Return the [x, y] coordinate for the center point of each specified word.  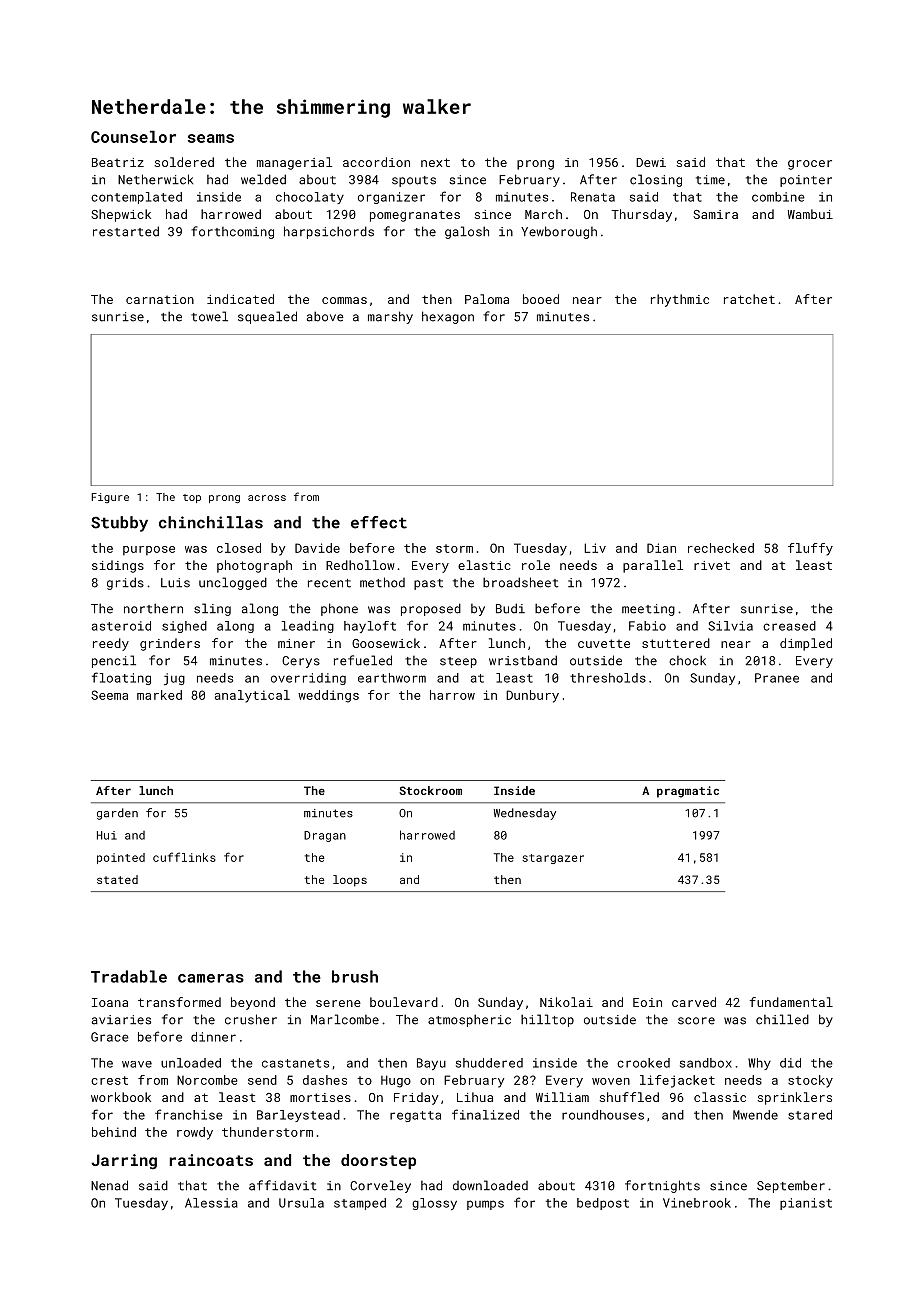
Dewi [651, 162]
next [435, 162]
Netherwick [155, 179]
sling [212, 609]
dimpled [806, 644]
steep [458, 662]
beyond [253, 1003]
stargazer [553, 859]
